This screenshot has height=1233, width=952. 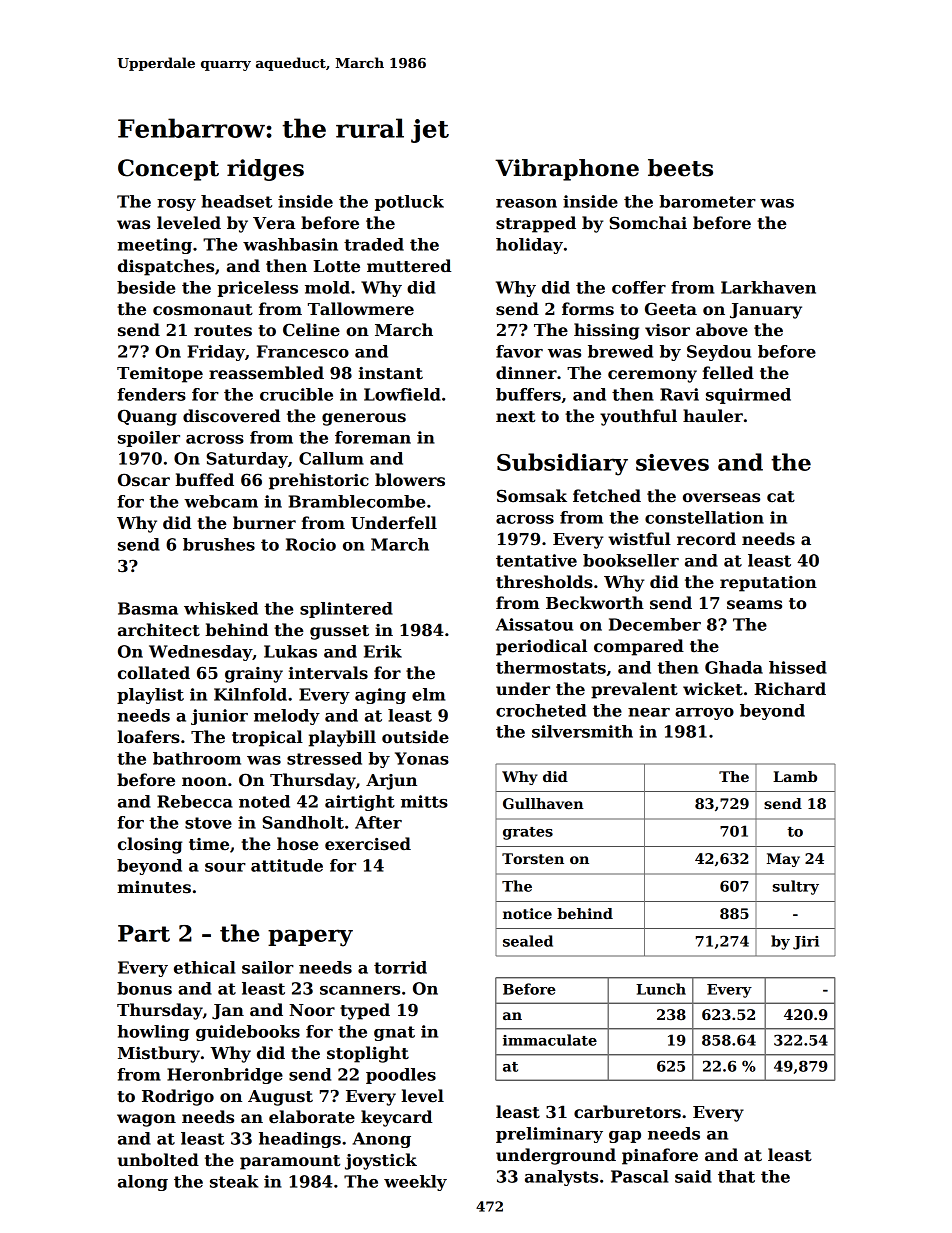 What do you see at coordinates (661, 989) in the screenshot?
I see `Lunch` at bounding box center [661, 989].
